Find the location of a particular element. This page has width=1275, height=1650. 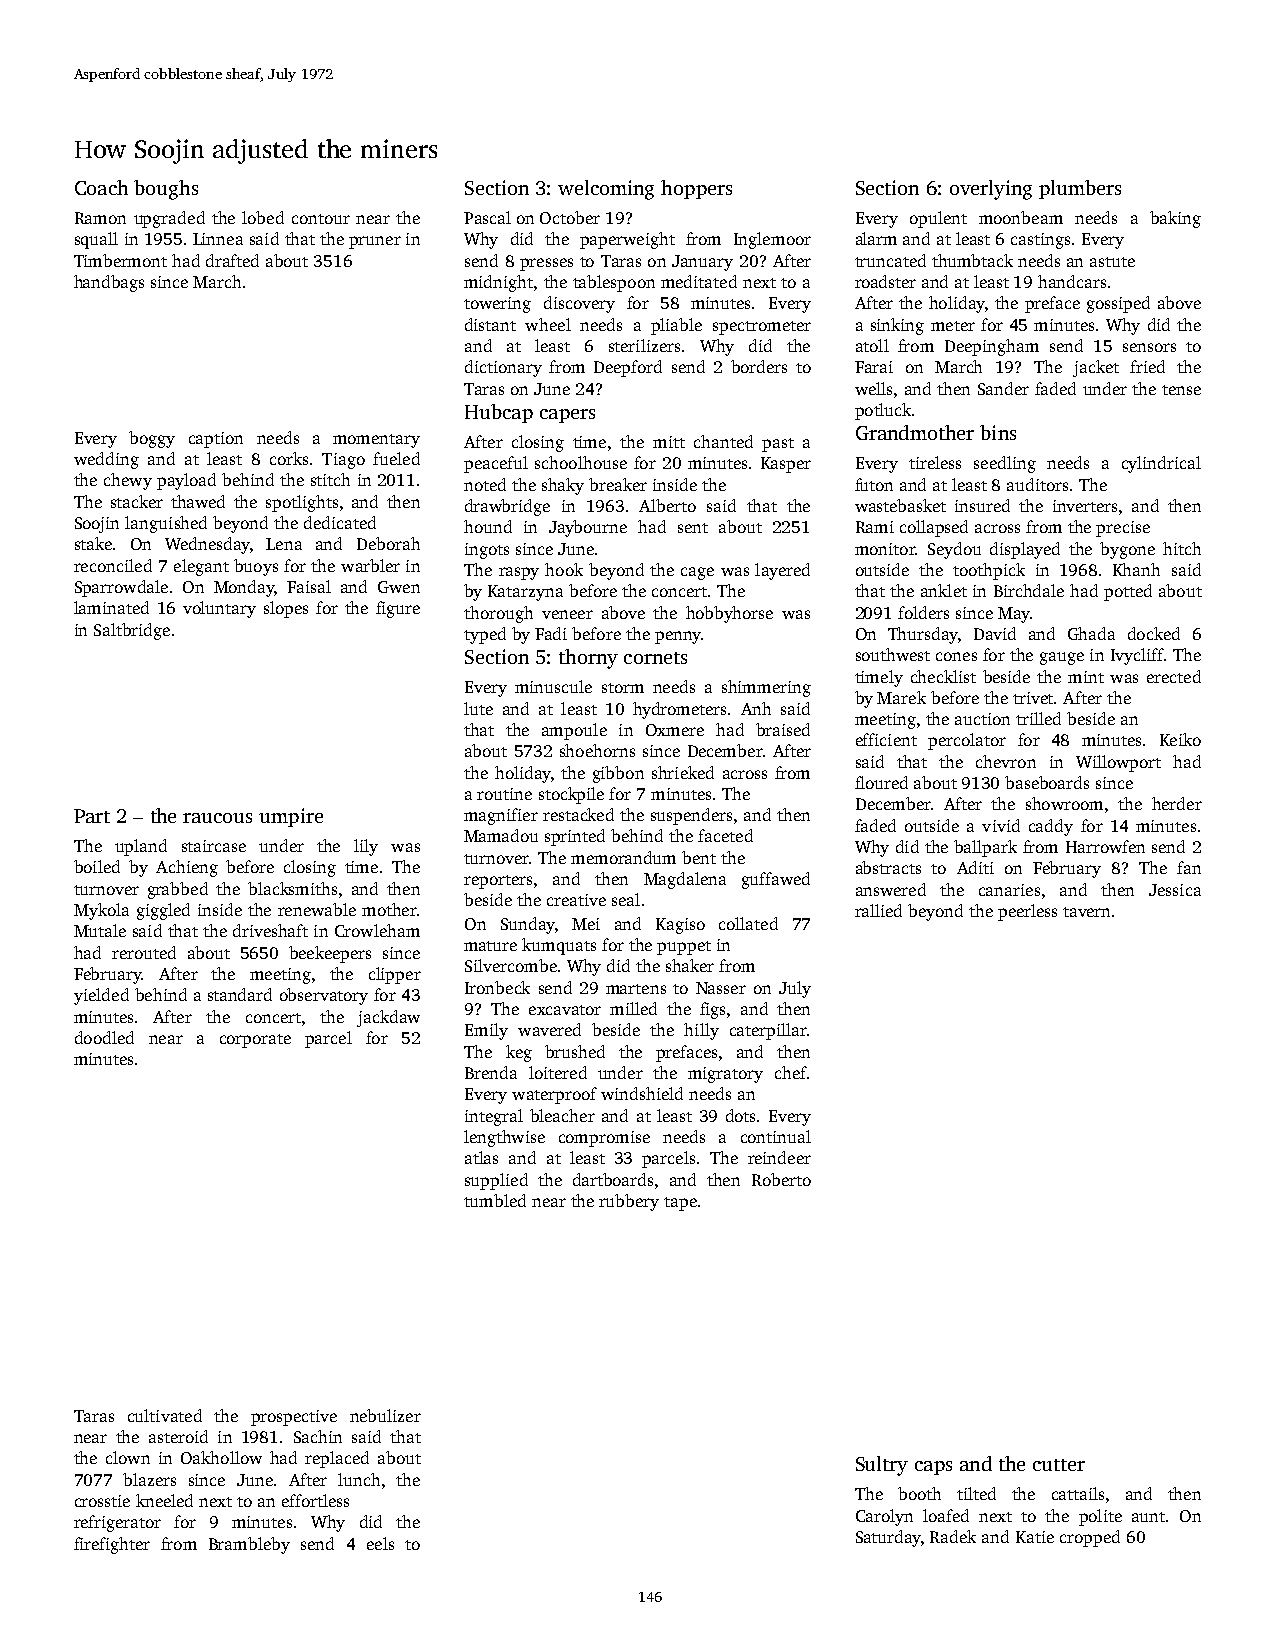

Deepingham is located at coordinates (992, 347).
